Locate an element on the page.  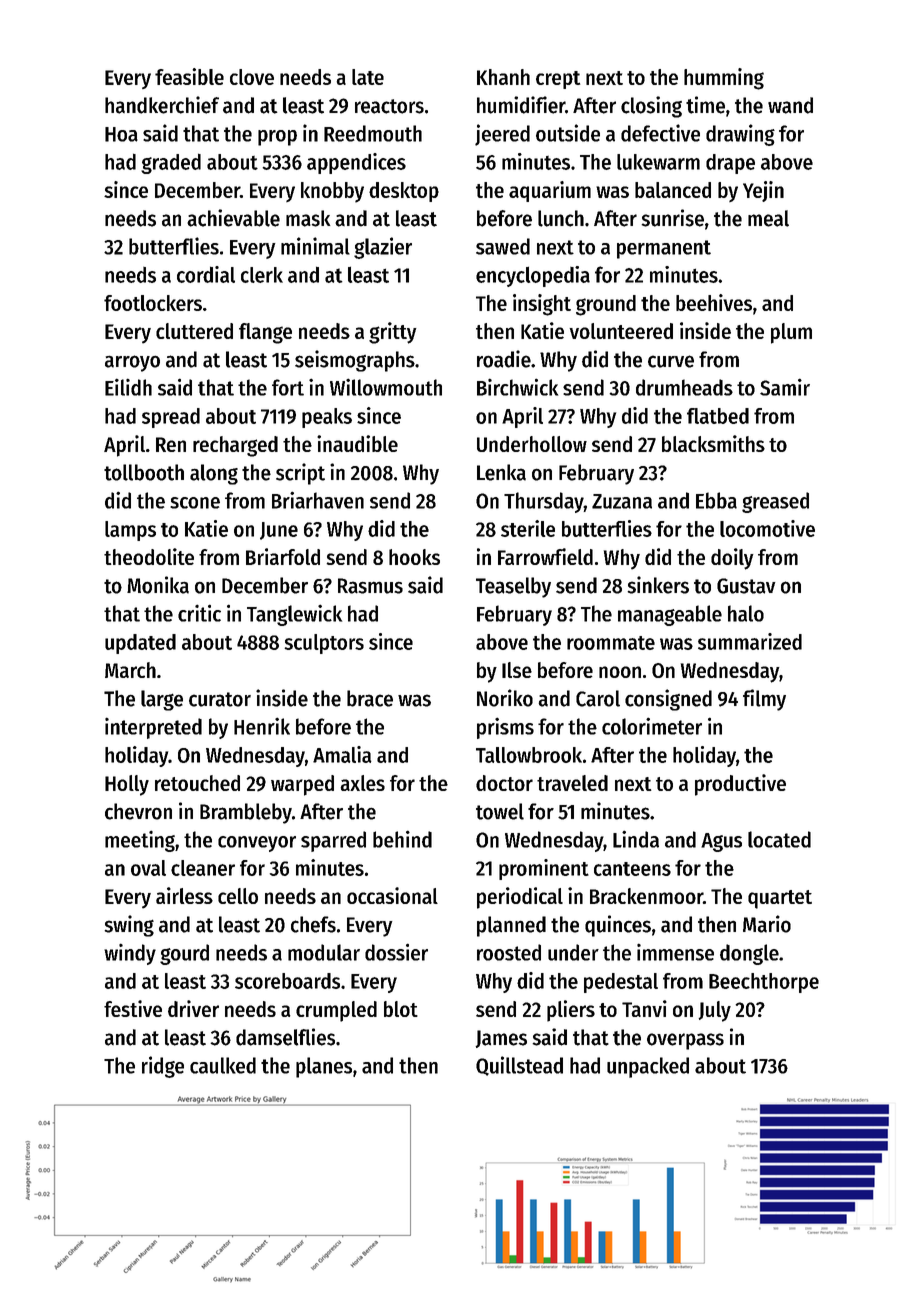
footlockers is located at coordinates (153, 303).
